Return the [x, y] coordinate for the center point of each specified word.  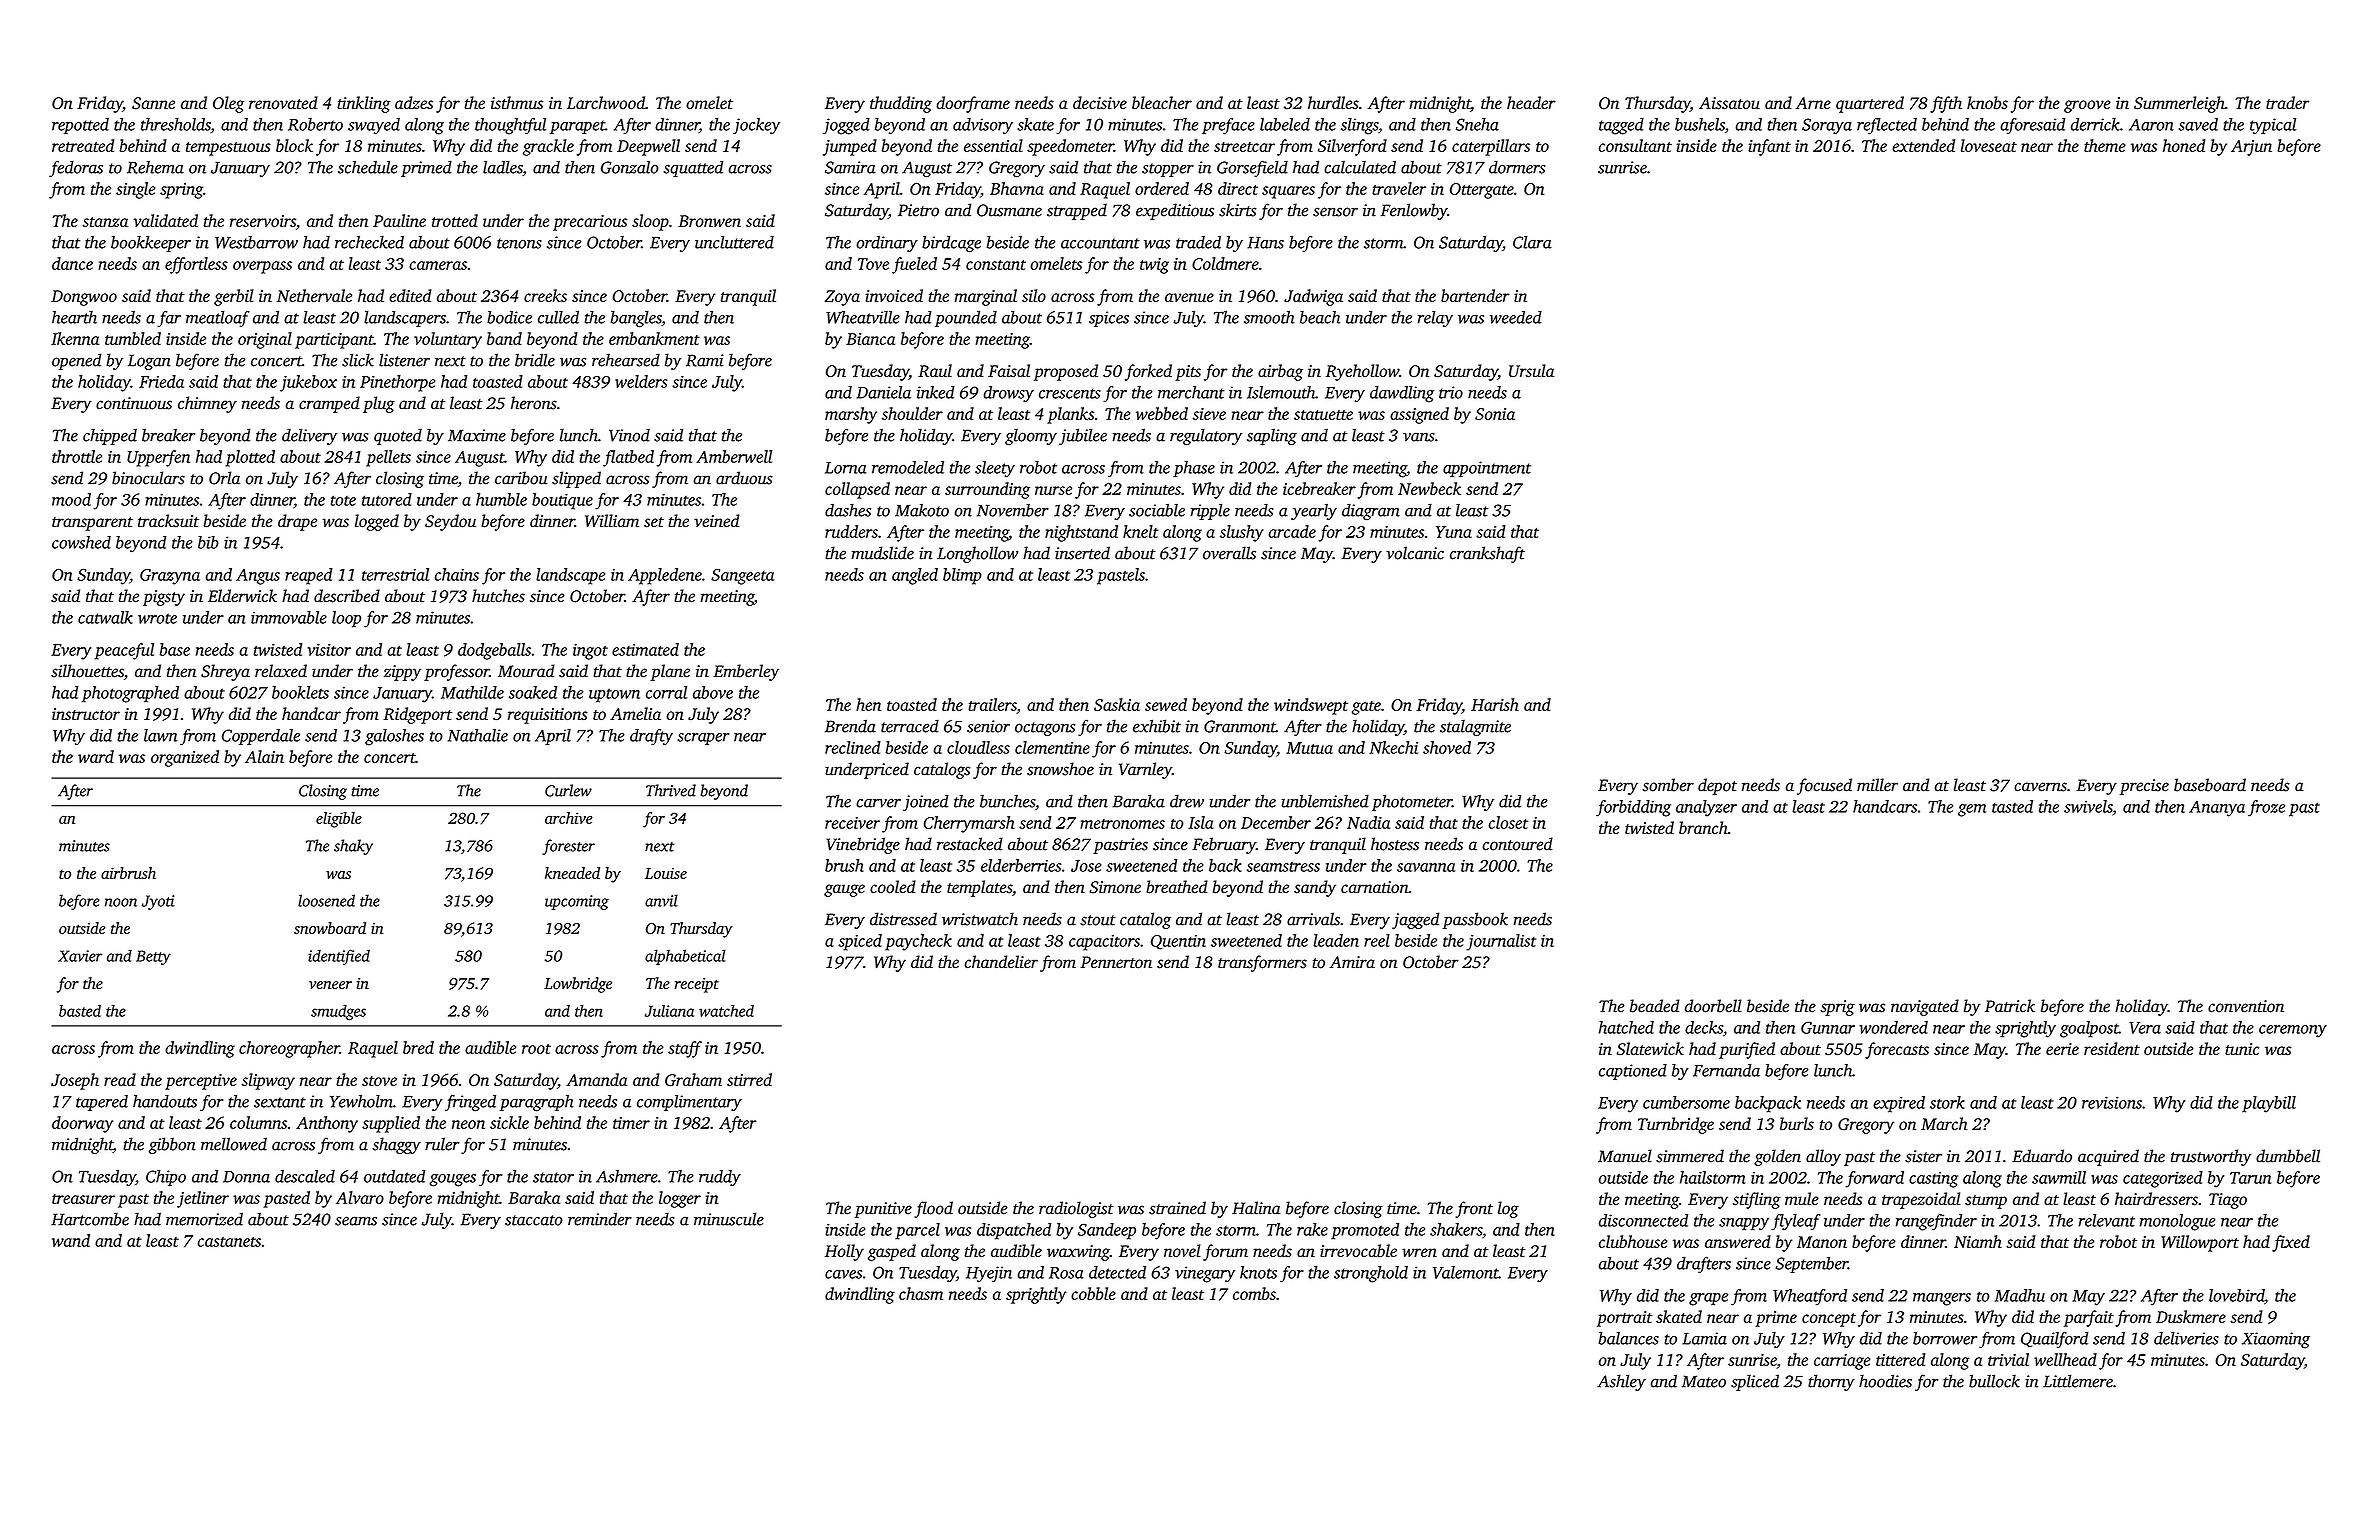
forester [568, 847]
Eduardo [2042, 1156]
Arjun [2251, 148]
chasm [921, 1293]
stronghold [1371, 1274]
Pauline [399, 220]
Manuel [1625, 1156]
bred [418, 1047]
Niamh [1978, 1241]
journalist [1501, 942]
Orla [224, 478]
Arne [1813, 103]
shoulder [912, 413]
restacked [970, 844]
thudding [901, 104]
